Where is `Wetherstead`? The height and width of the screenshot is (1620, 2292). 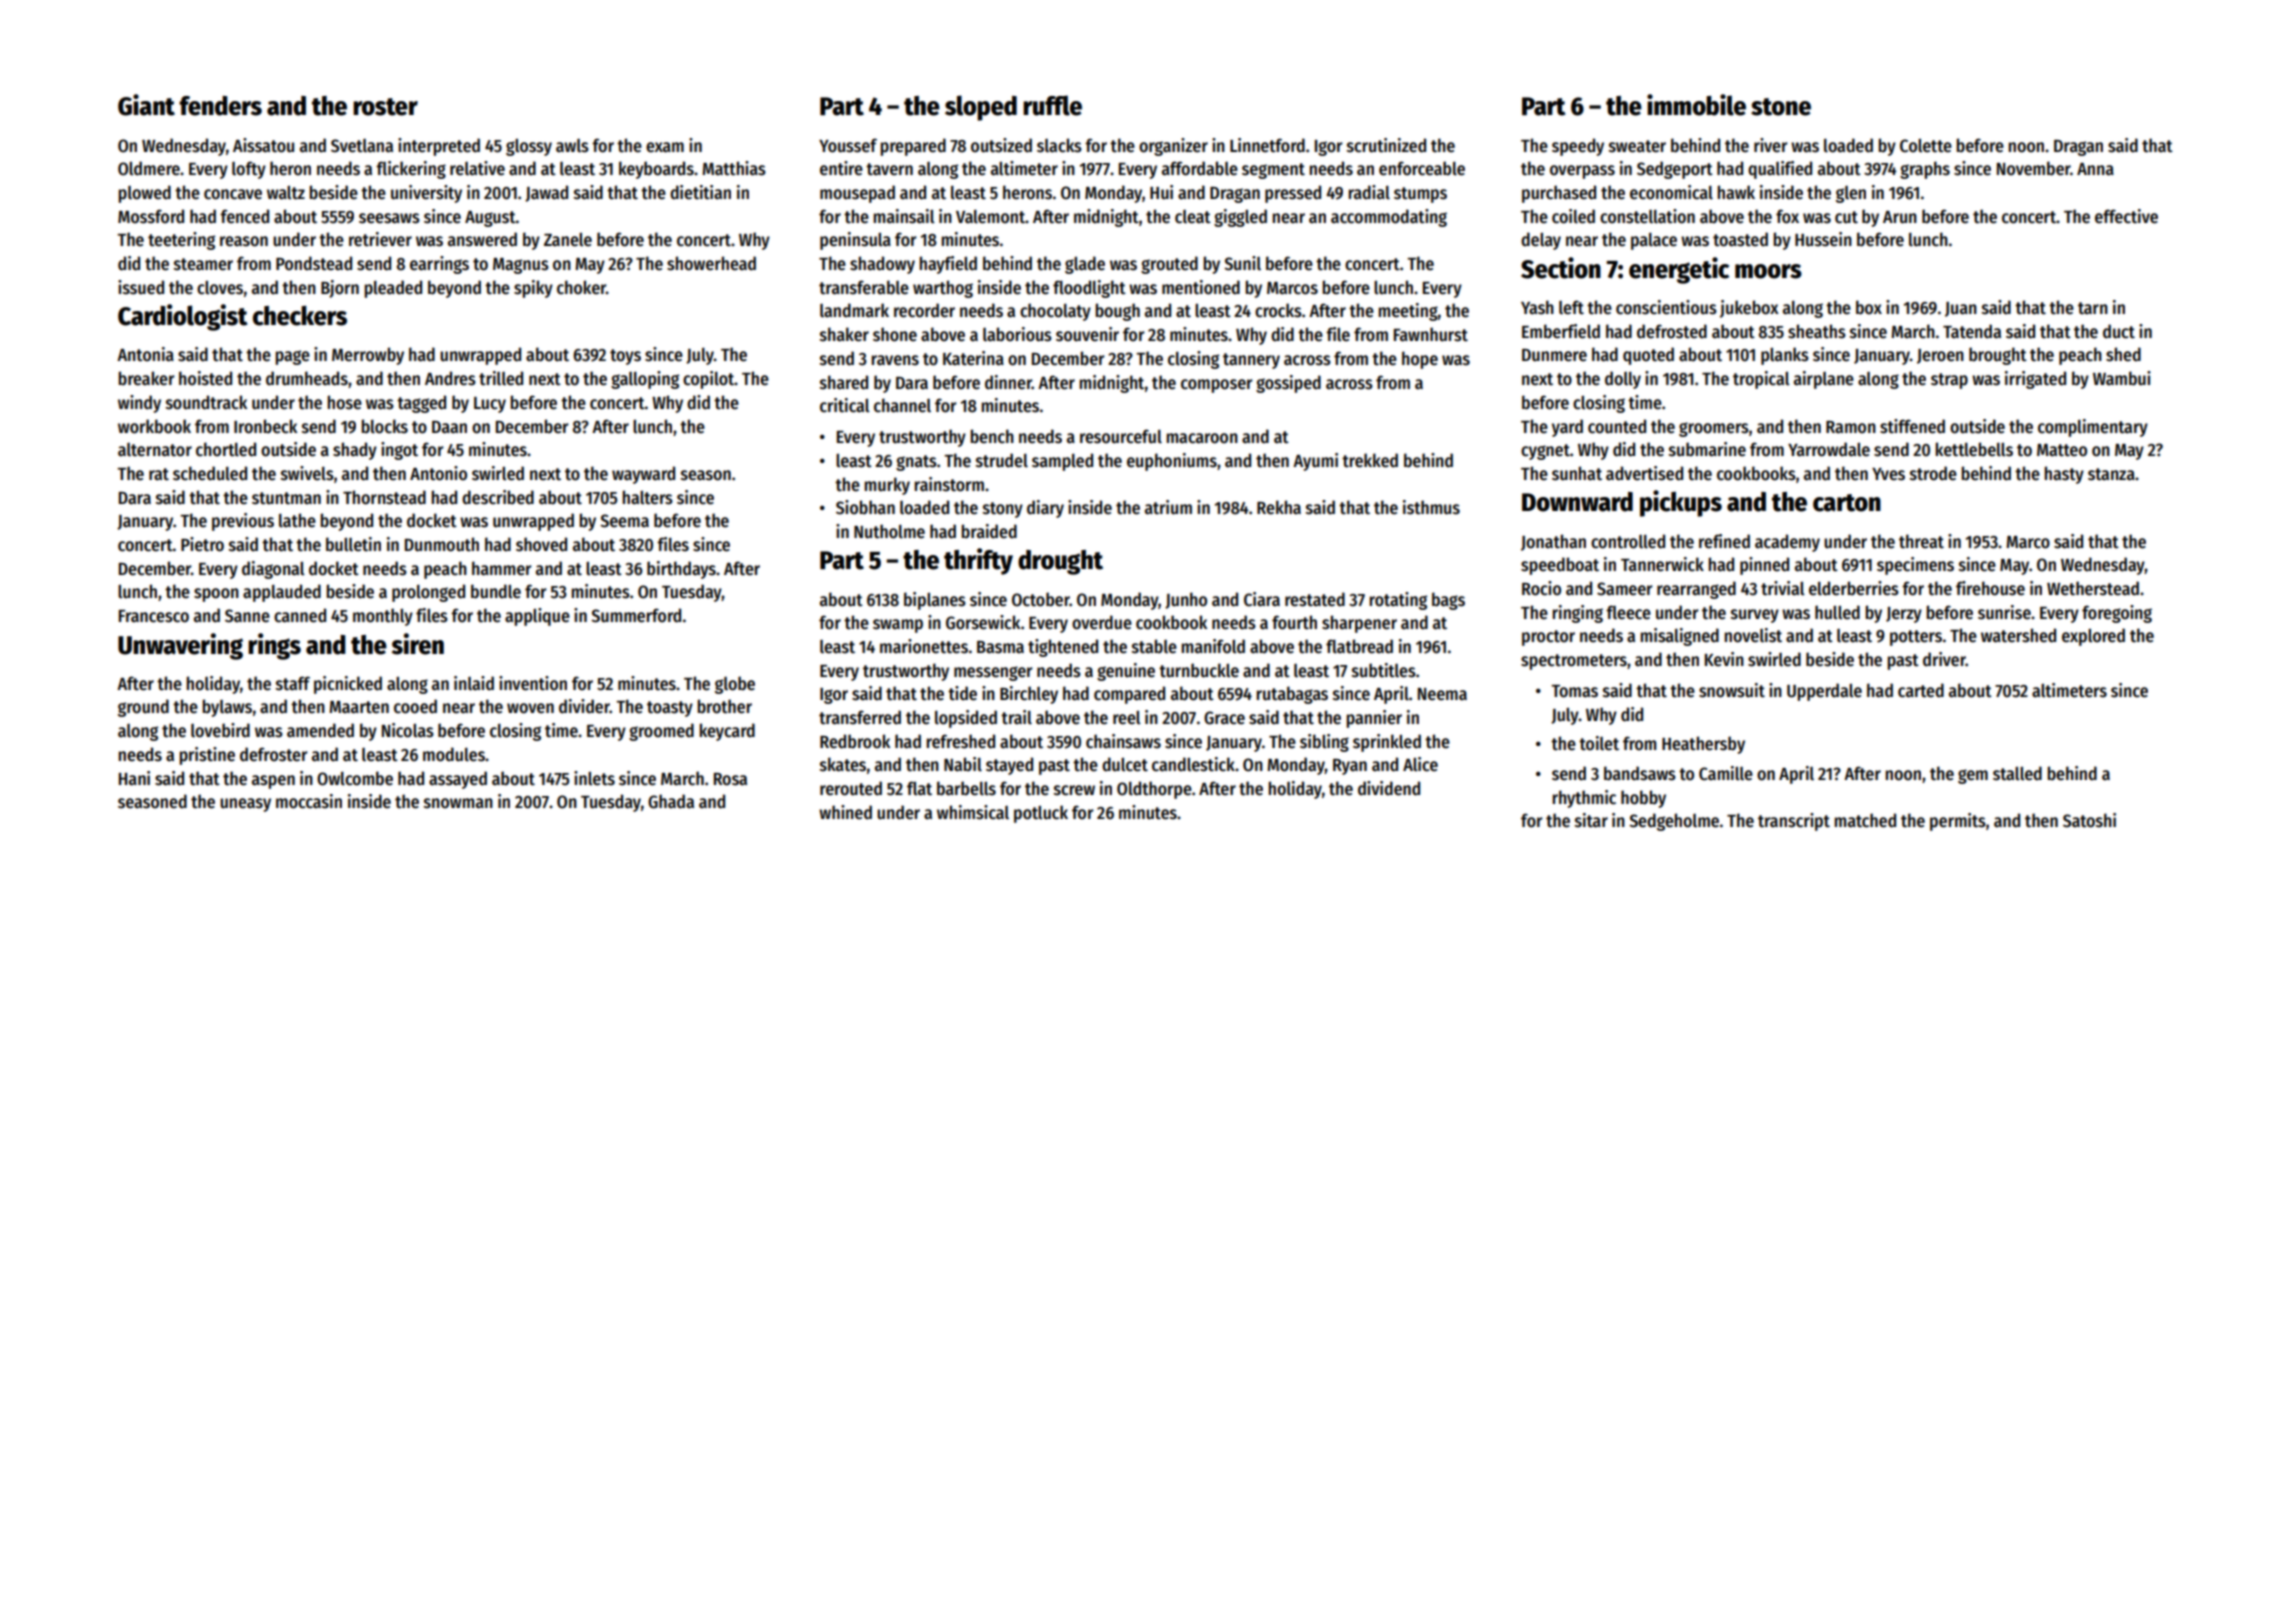 Wetherstead is located at coordinates (2093, 588).
